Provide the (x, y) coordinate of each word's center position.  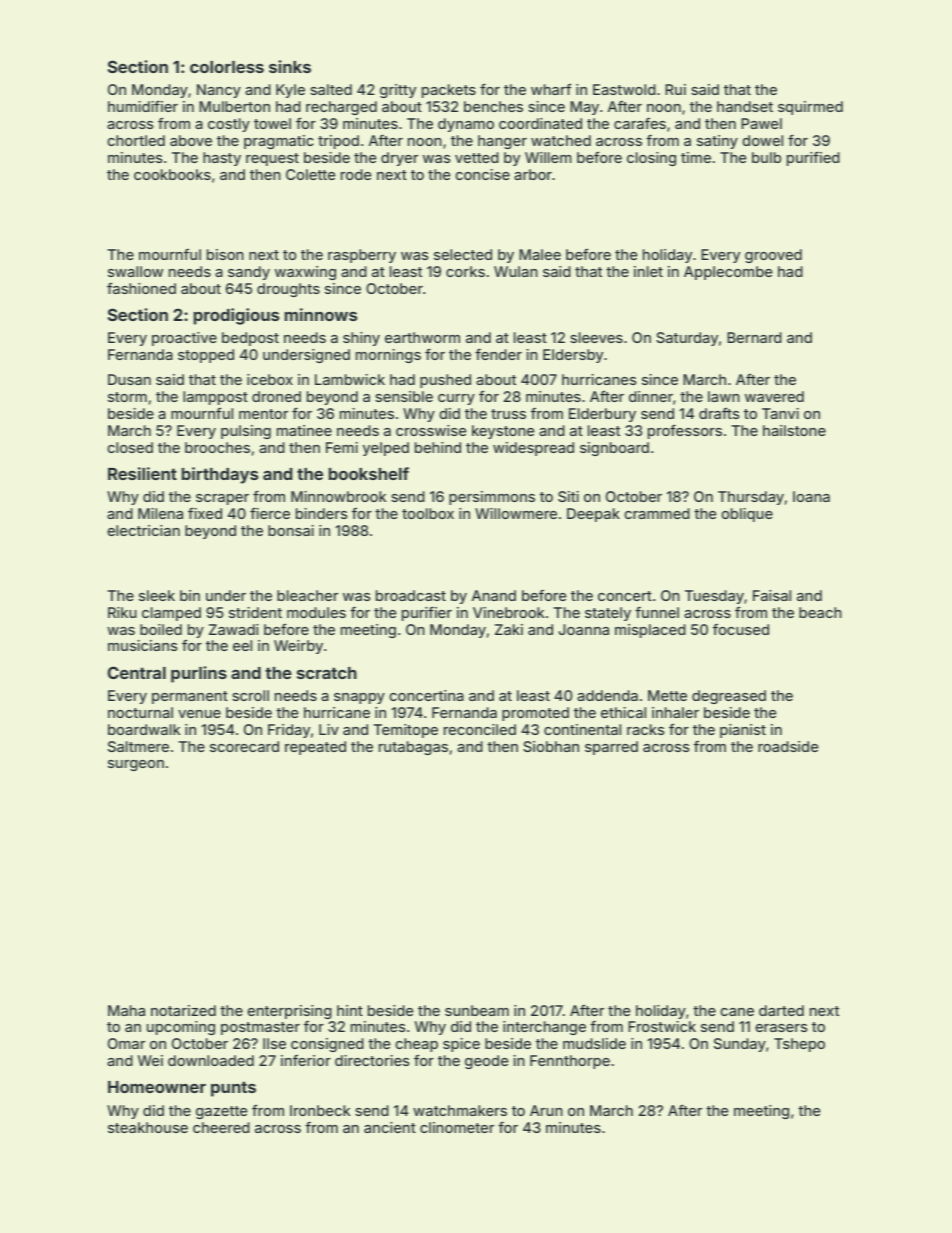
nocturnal (140, 712)
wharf (551, 89)
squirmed (810, 108)
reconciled (480, 729)
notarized (183, 1010)
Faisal (772, 595)
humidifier (143, 106)
